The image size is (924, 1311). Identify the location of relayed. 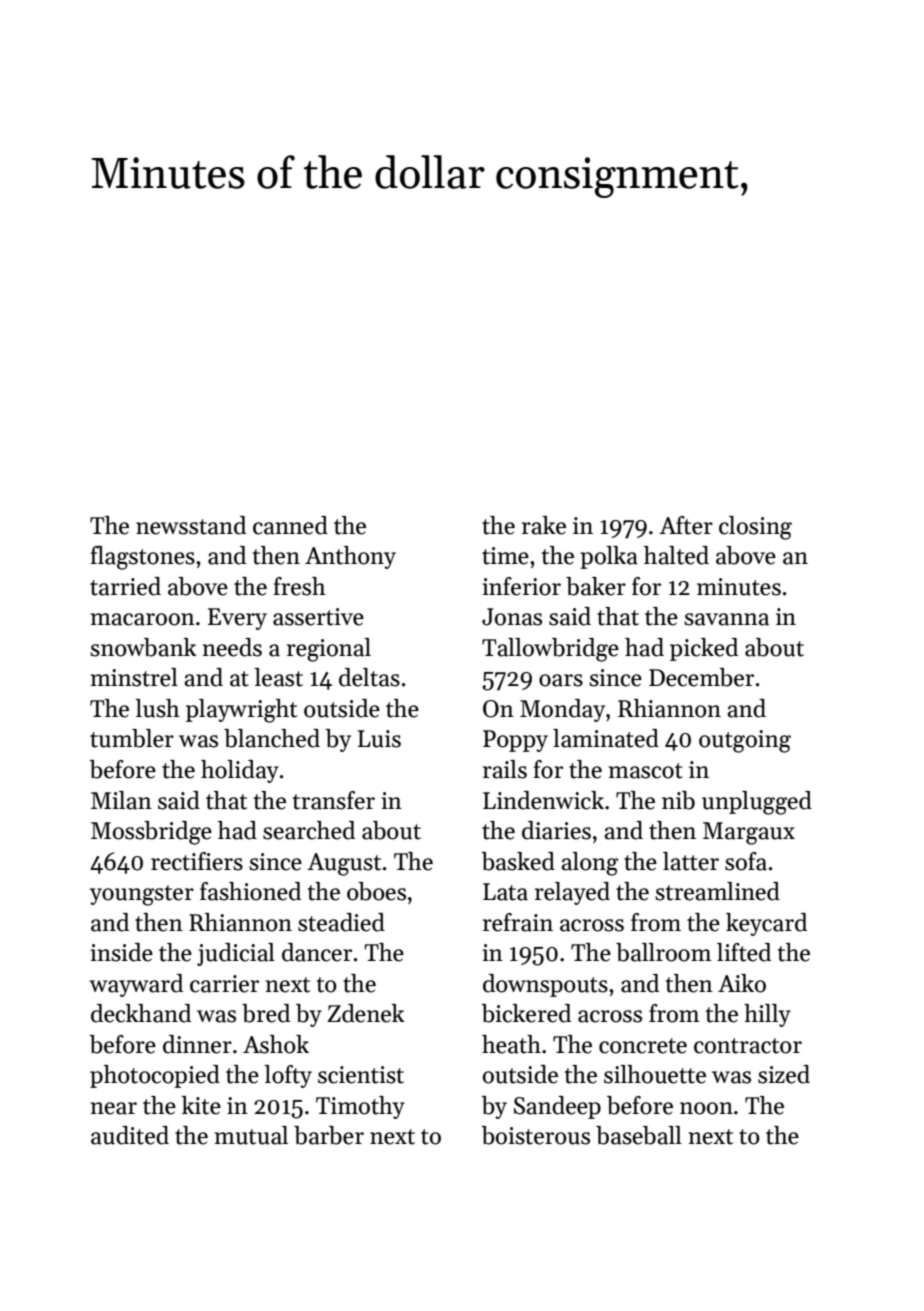
(572, 893).
